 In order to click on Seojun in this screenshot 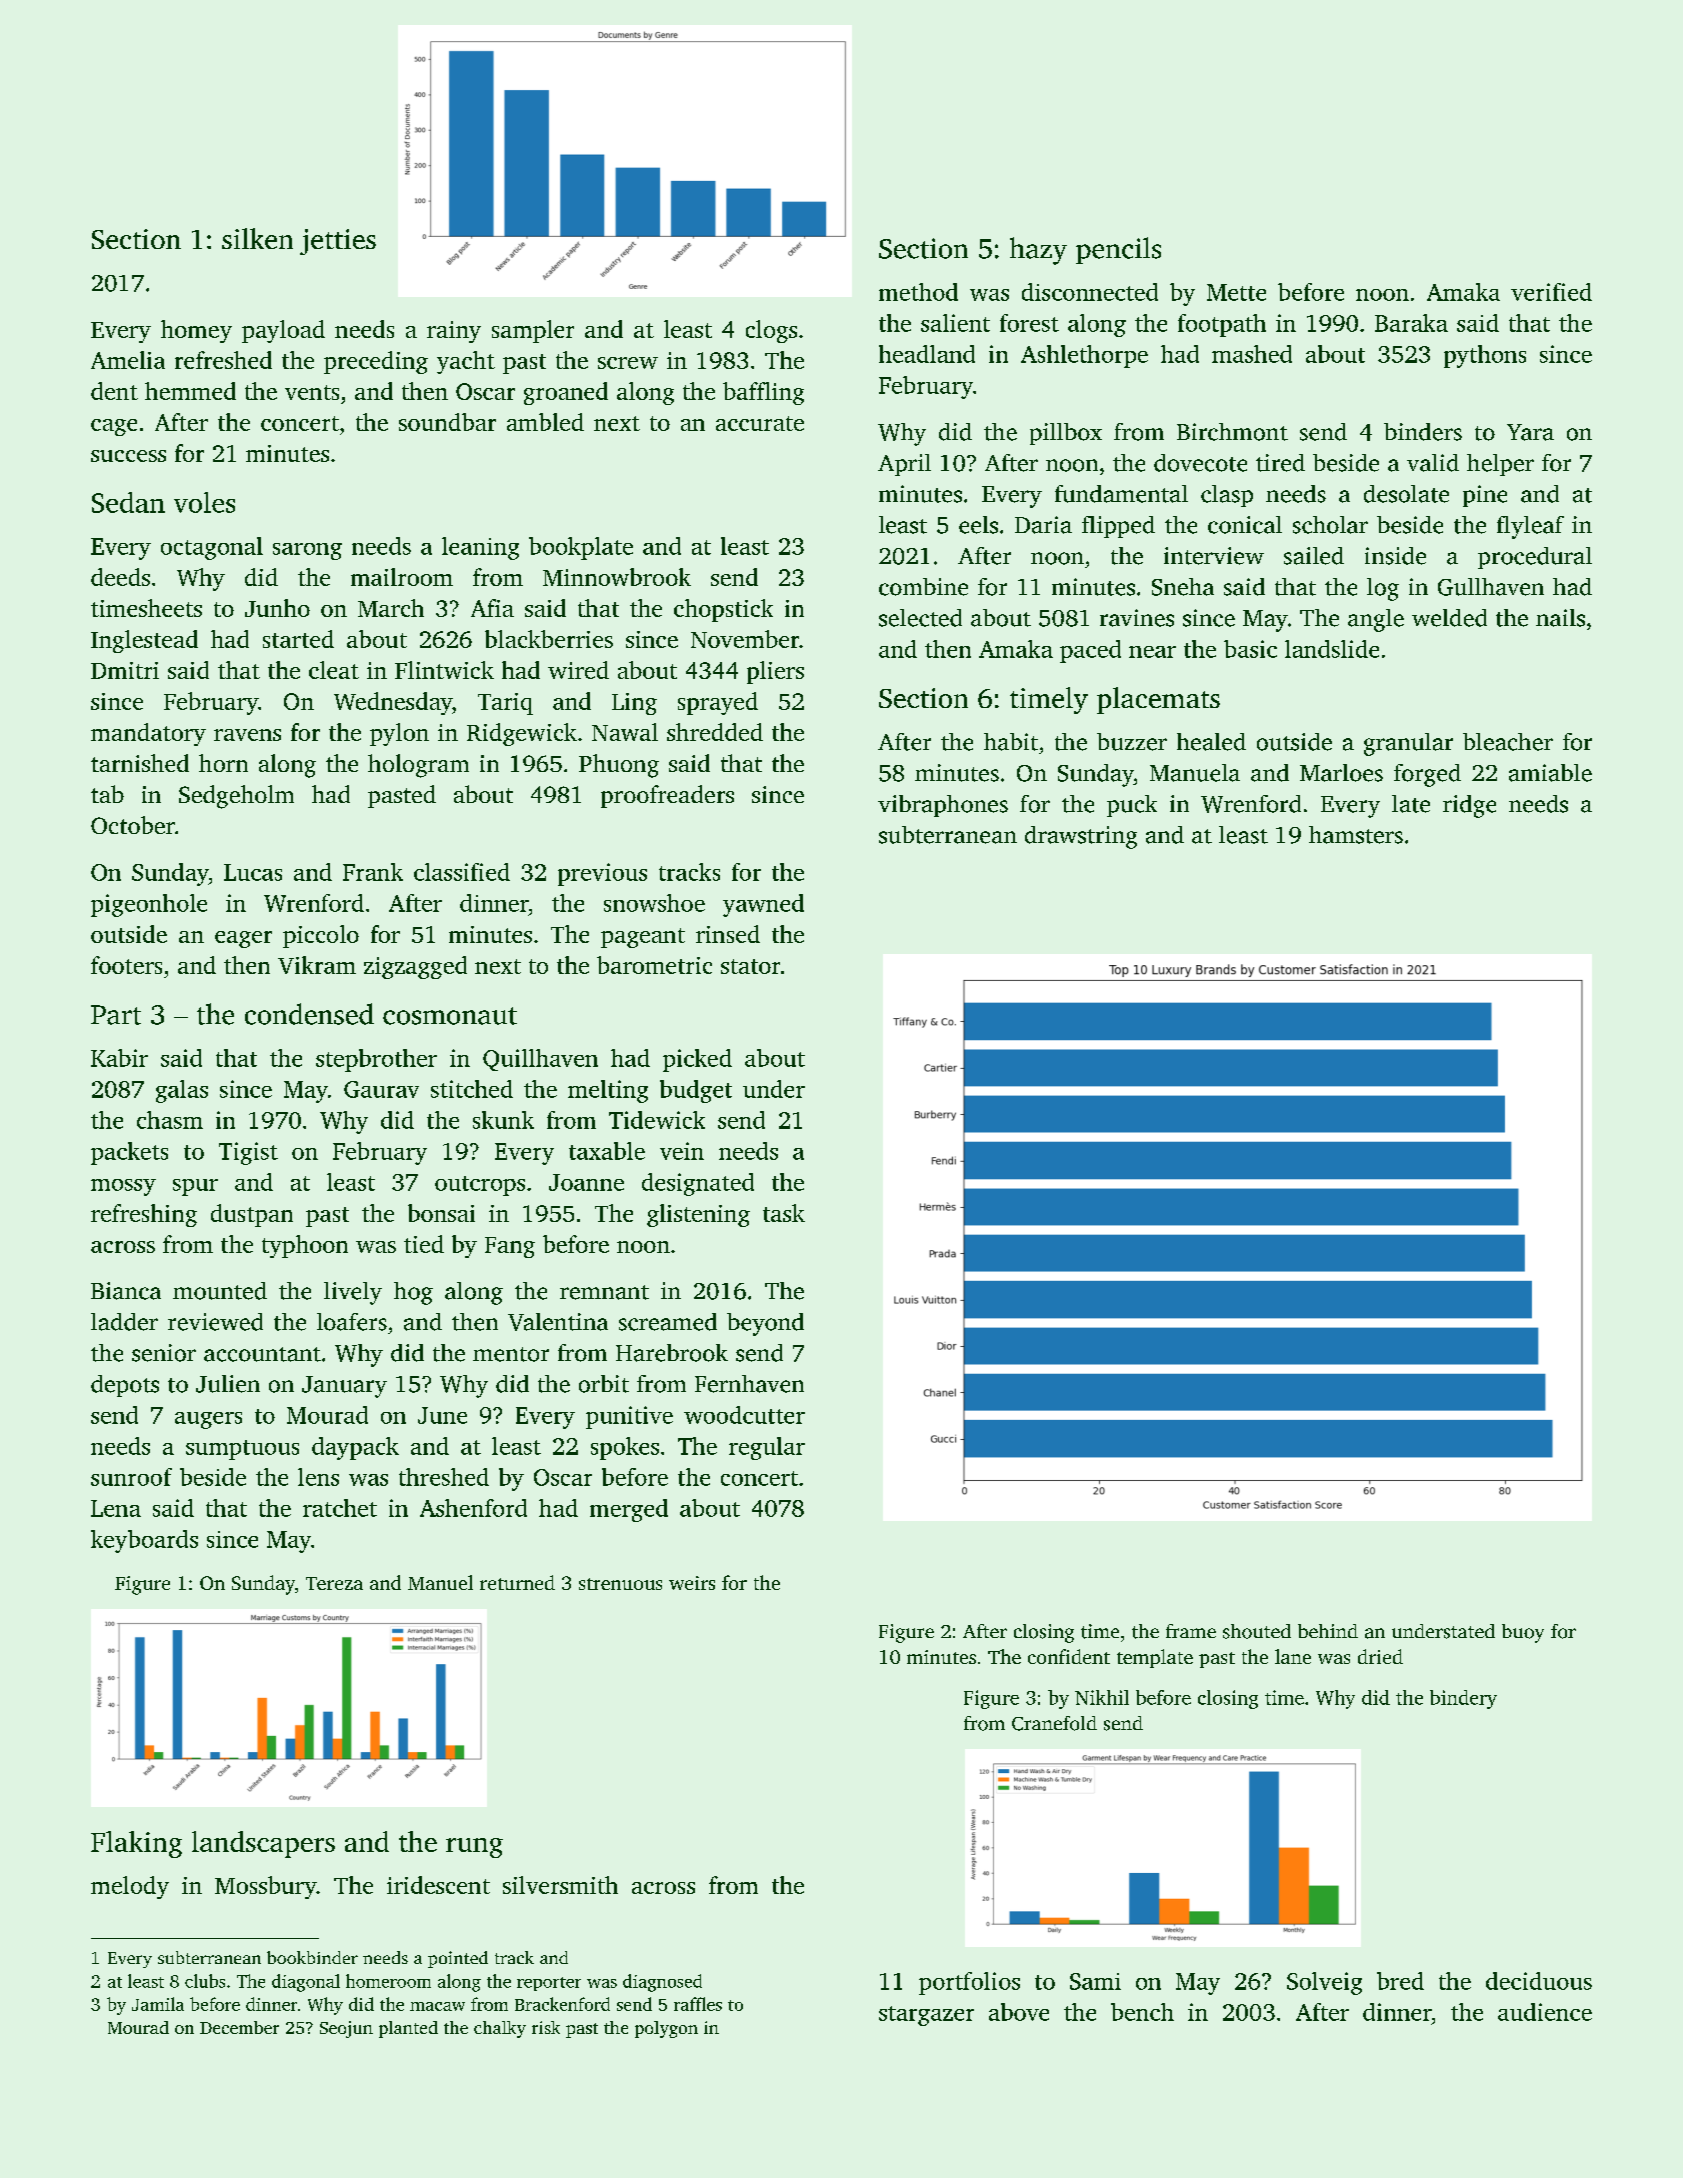, I will do `click(346, 2029)`.
